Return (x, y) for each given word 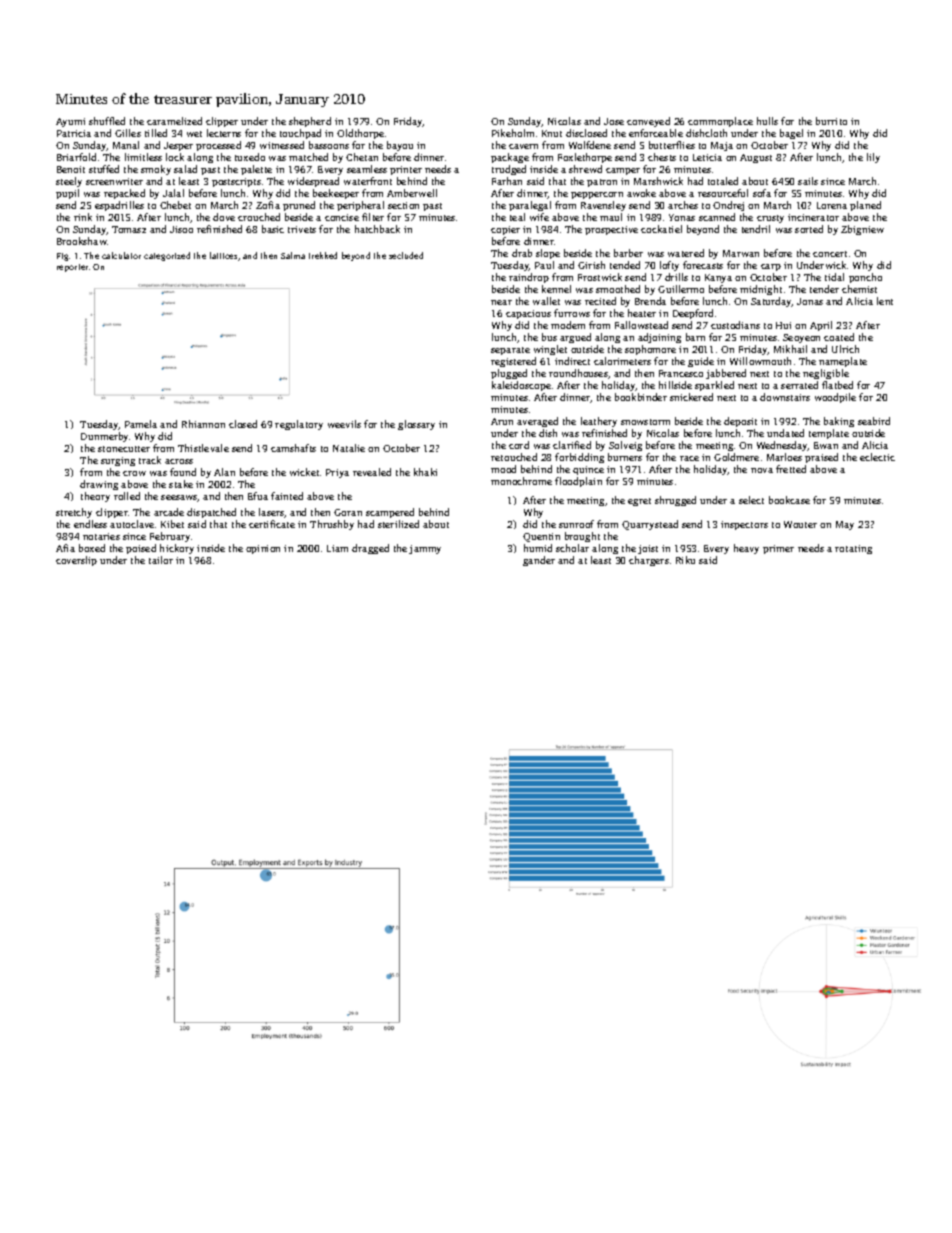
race (689, 458)
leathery (599, 422)
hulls (767, 121)
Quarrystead (650, 525)
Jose (614, 121)
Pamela (141, 424)
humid (538, 548)
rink (83, 217)
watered (686, 253)
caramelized (174, 121)
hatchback (377, 229)
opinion (263, 549)
